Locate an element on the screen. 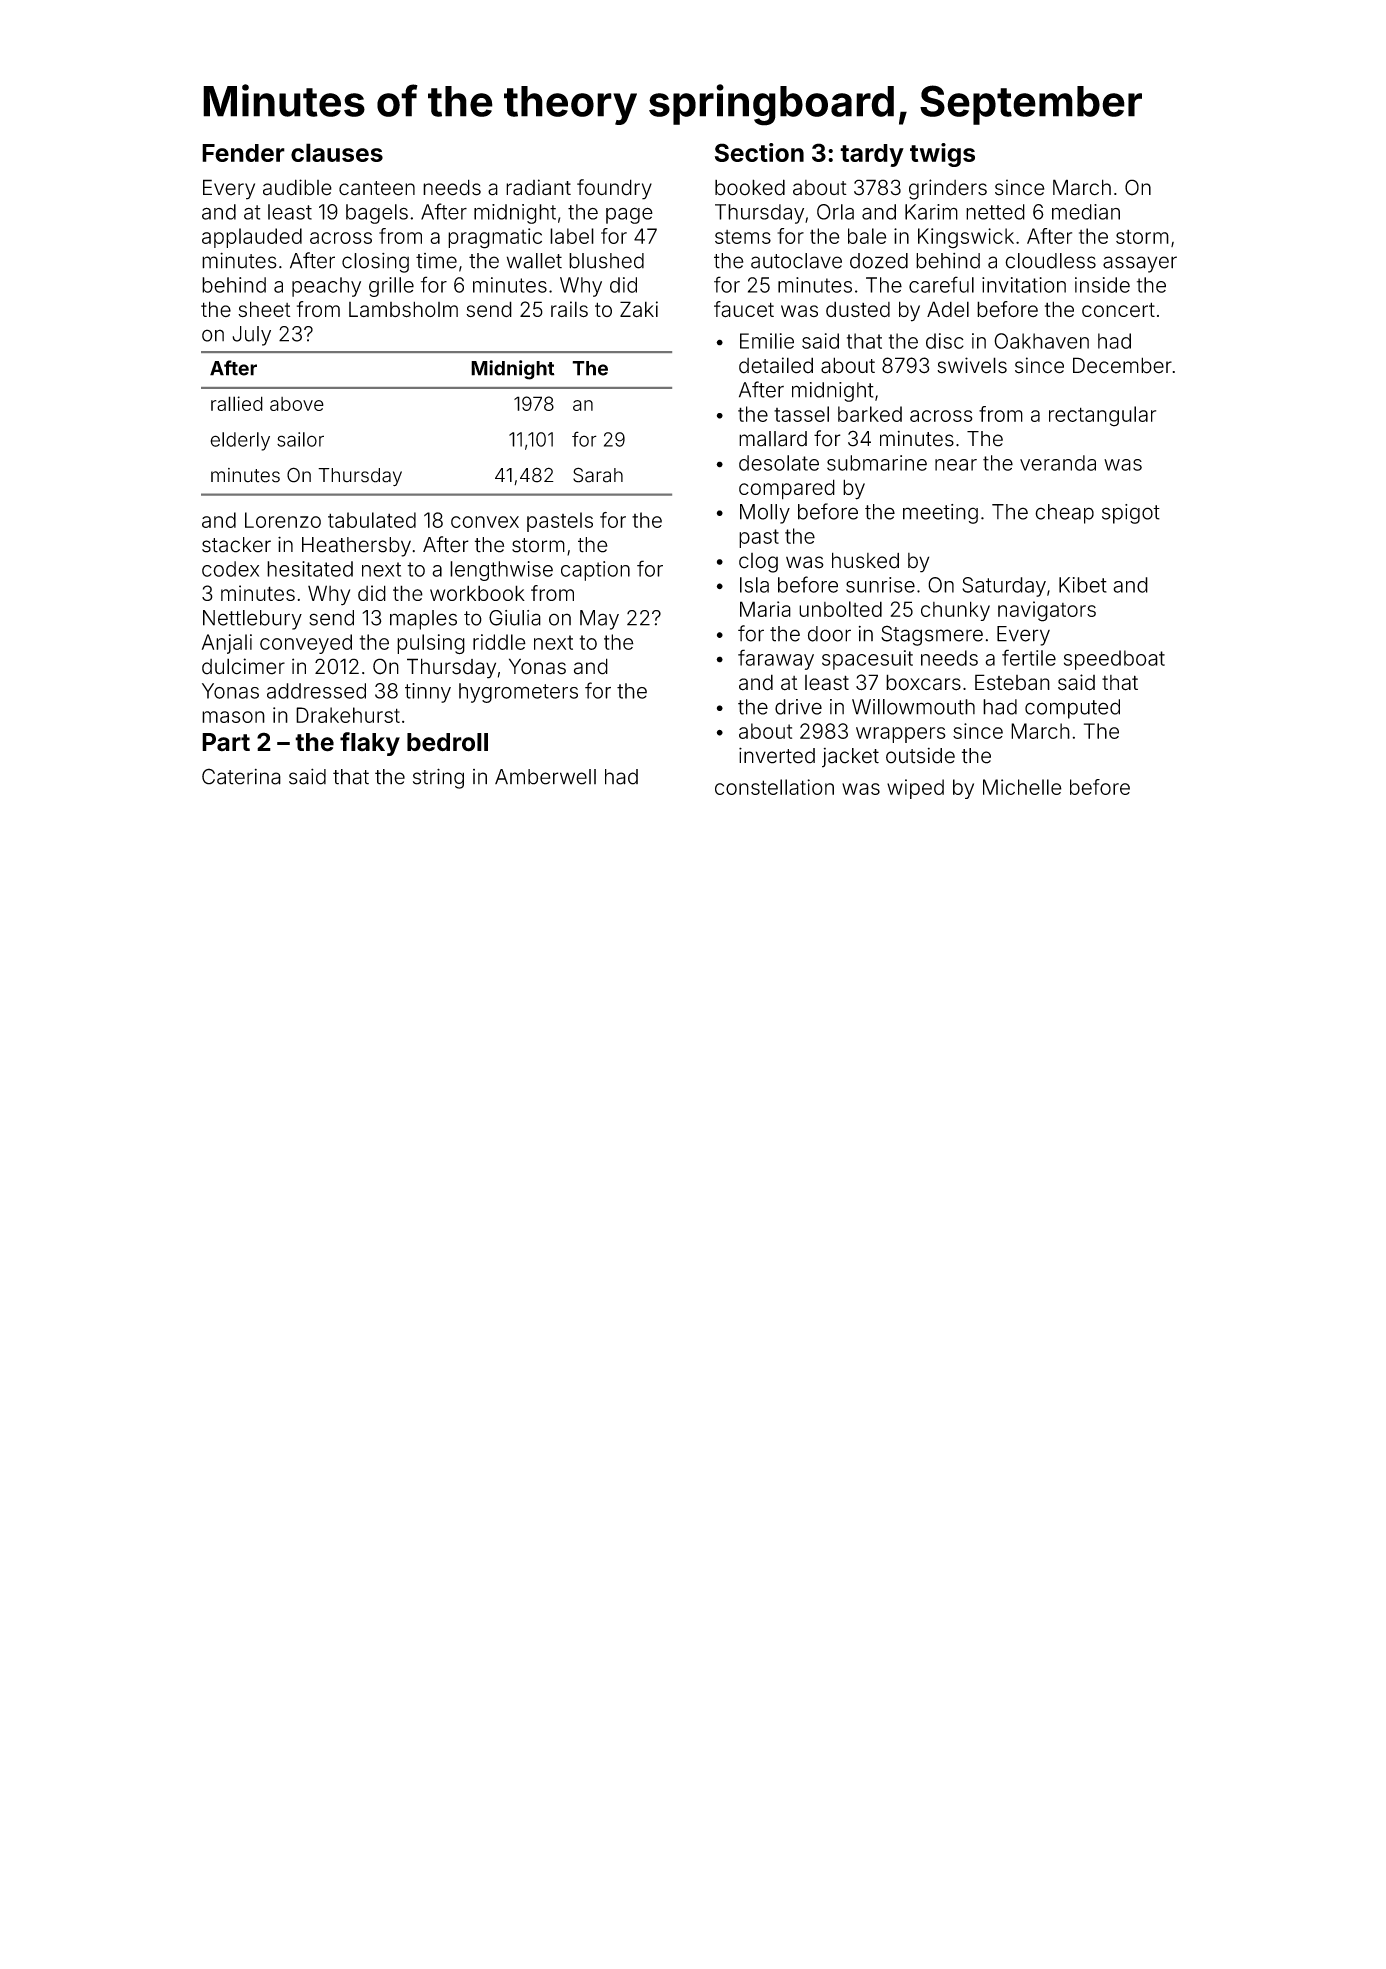 The width and height of the screenshot is (1386, 1969). Michelle is located at coordinates (1022, 787).
